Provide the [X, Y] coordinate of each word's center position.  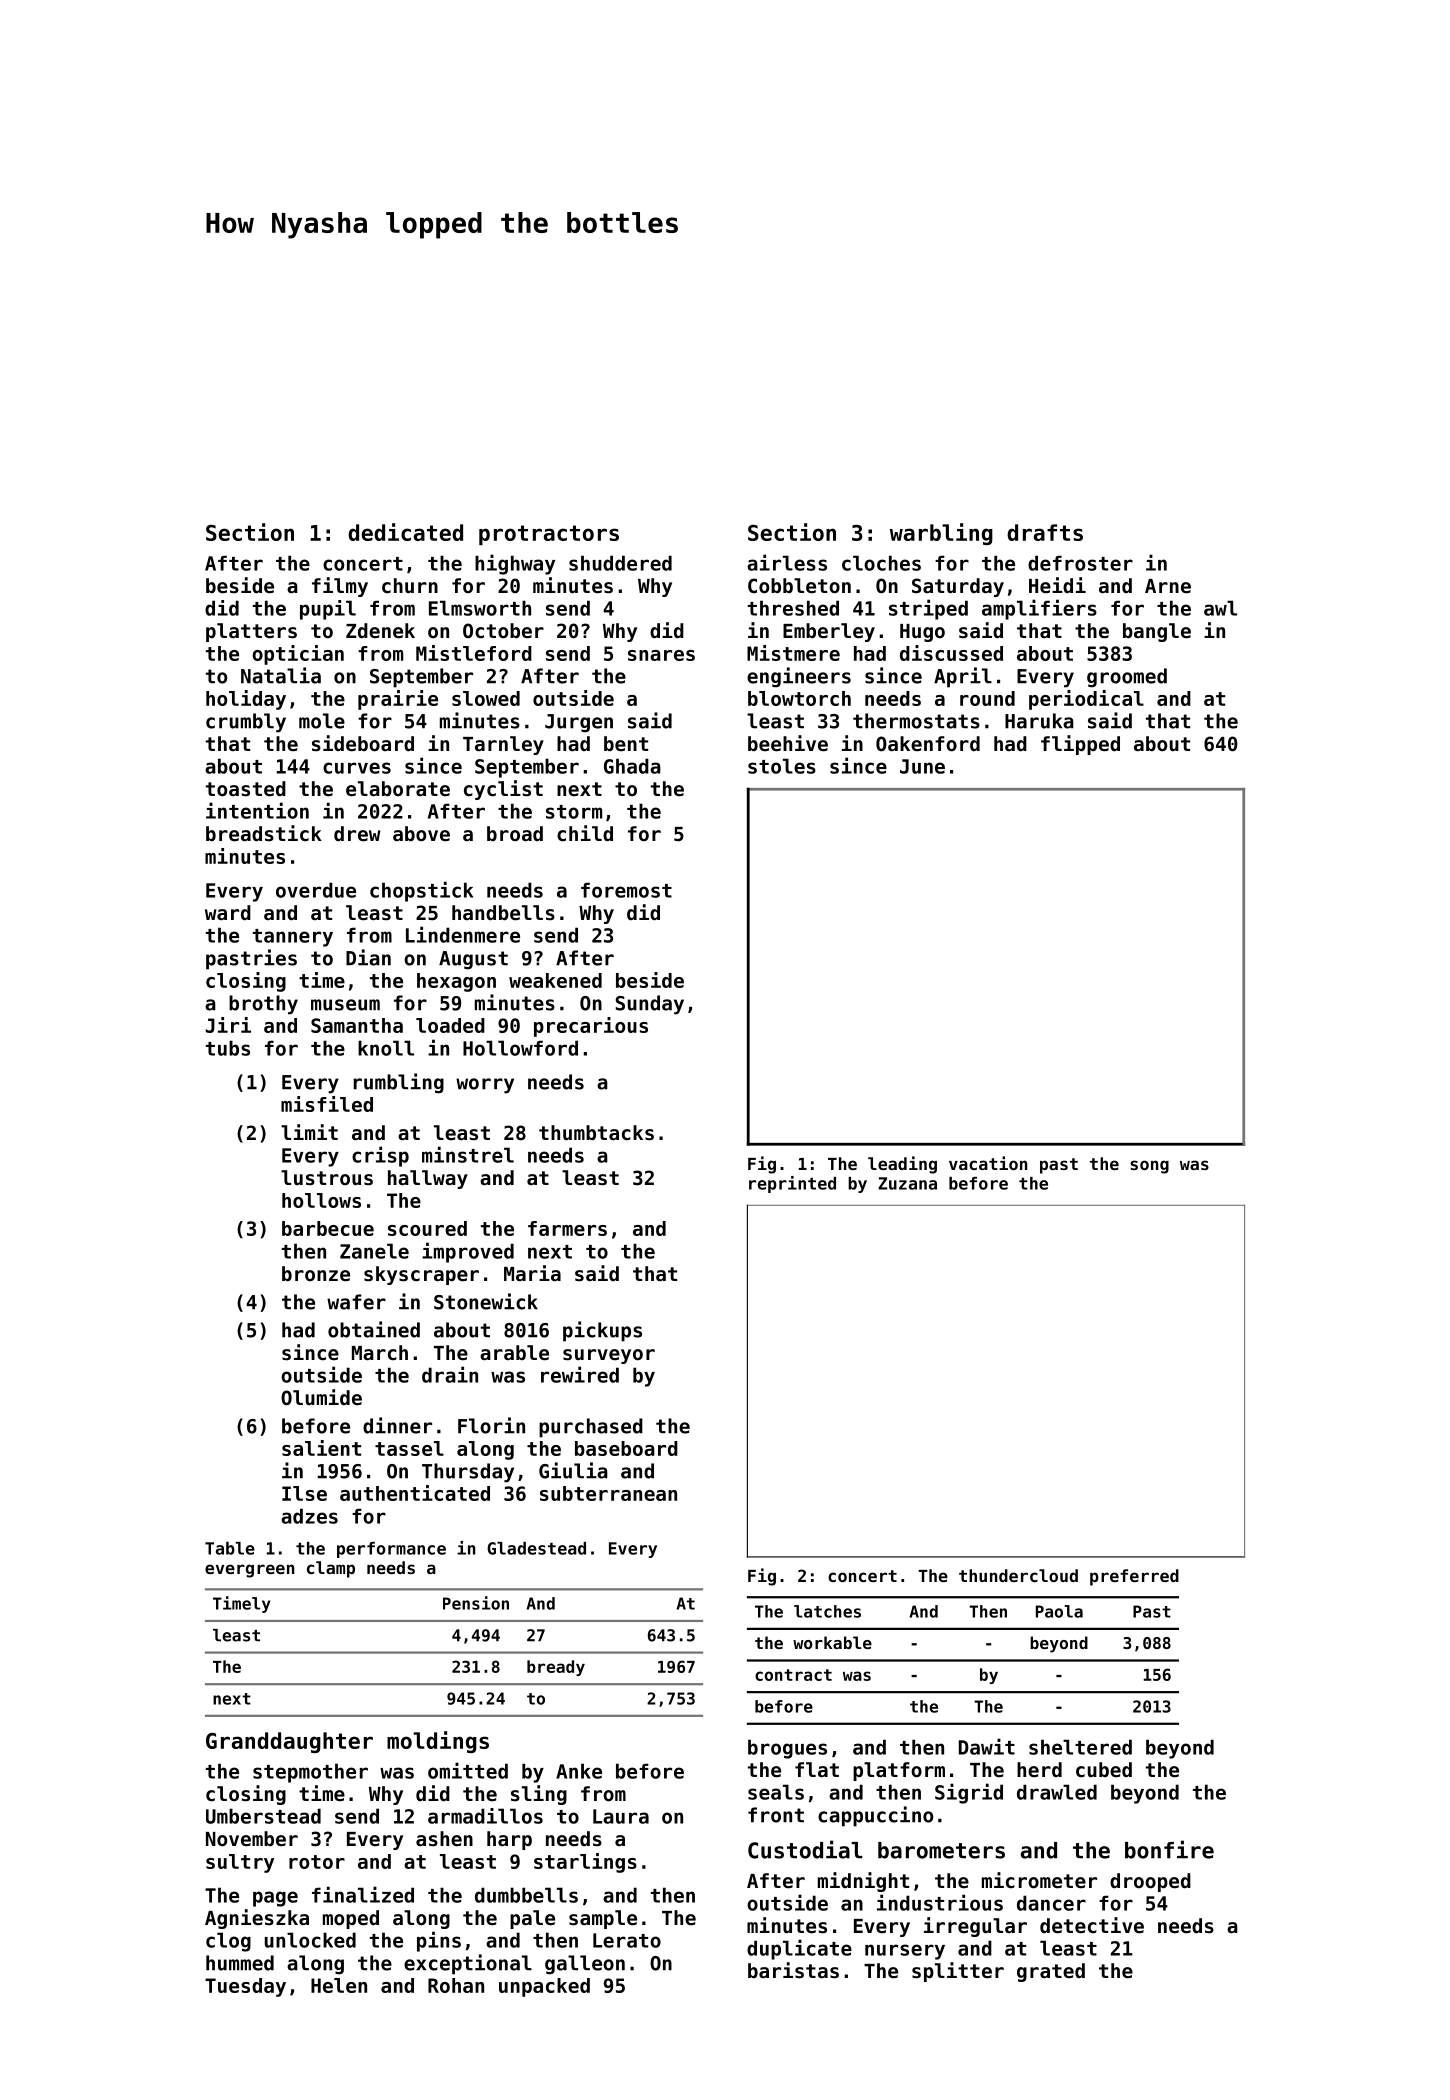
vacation [988, 1163]
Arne [1168, 586]
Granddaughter [289, 1742]
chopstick [421, 891]
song [1149, 1167]
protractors [549, 535]
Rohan [456, 1985]
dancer [1051, 1903]
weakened [555, 980]
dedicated [405, 532]
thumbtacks [596, 1133]
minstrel [468, 1154]
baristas [793, 1970]
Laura [621, 1816]
